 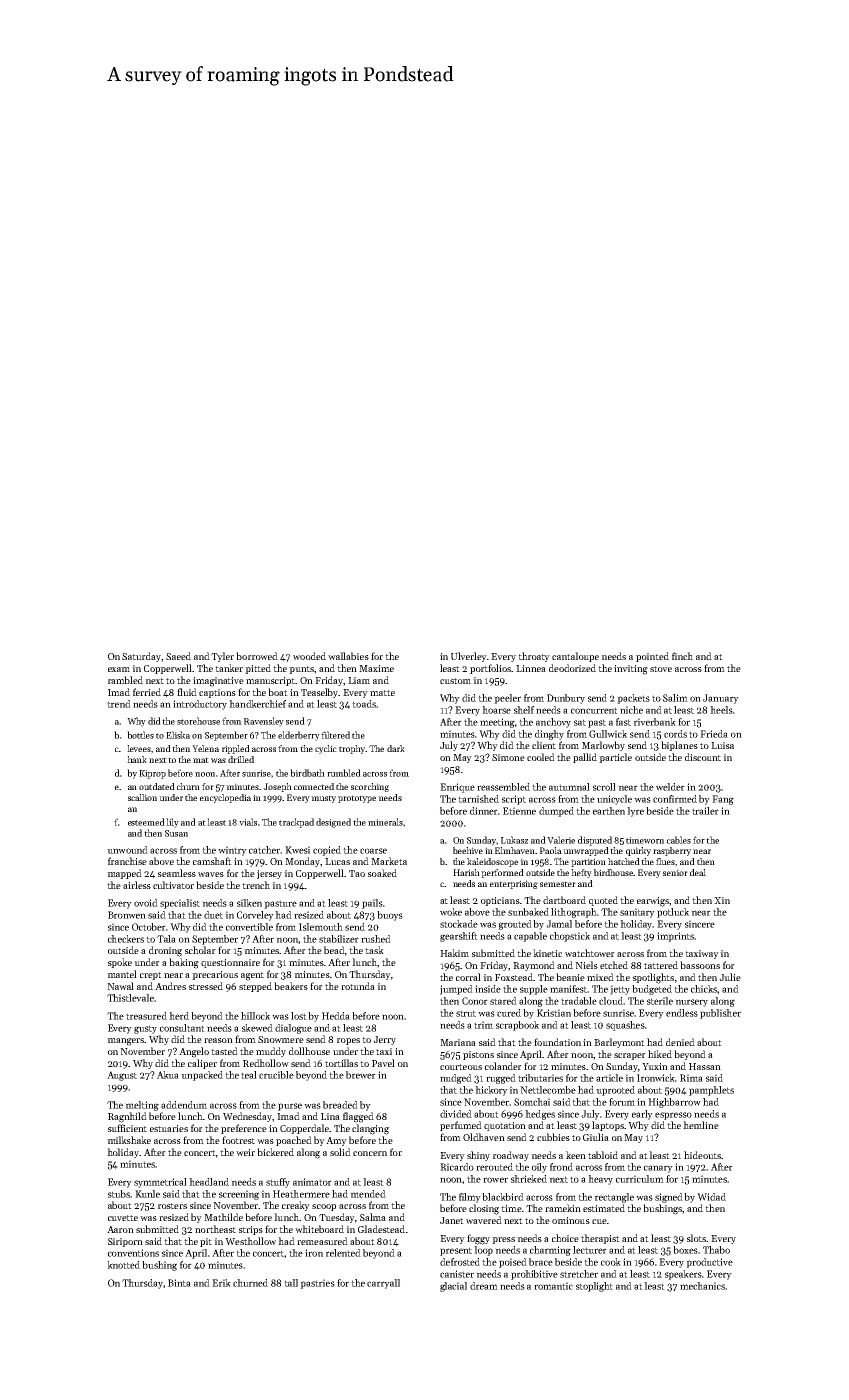 I want to click on Ricardo, so click(x=457, y=1167).
